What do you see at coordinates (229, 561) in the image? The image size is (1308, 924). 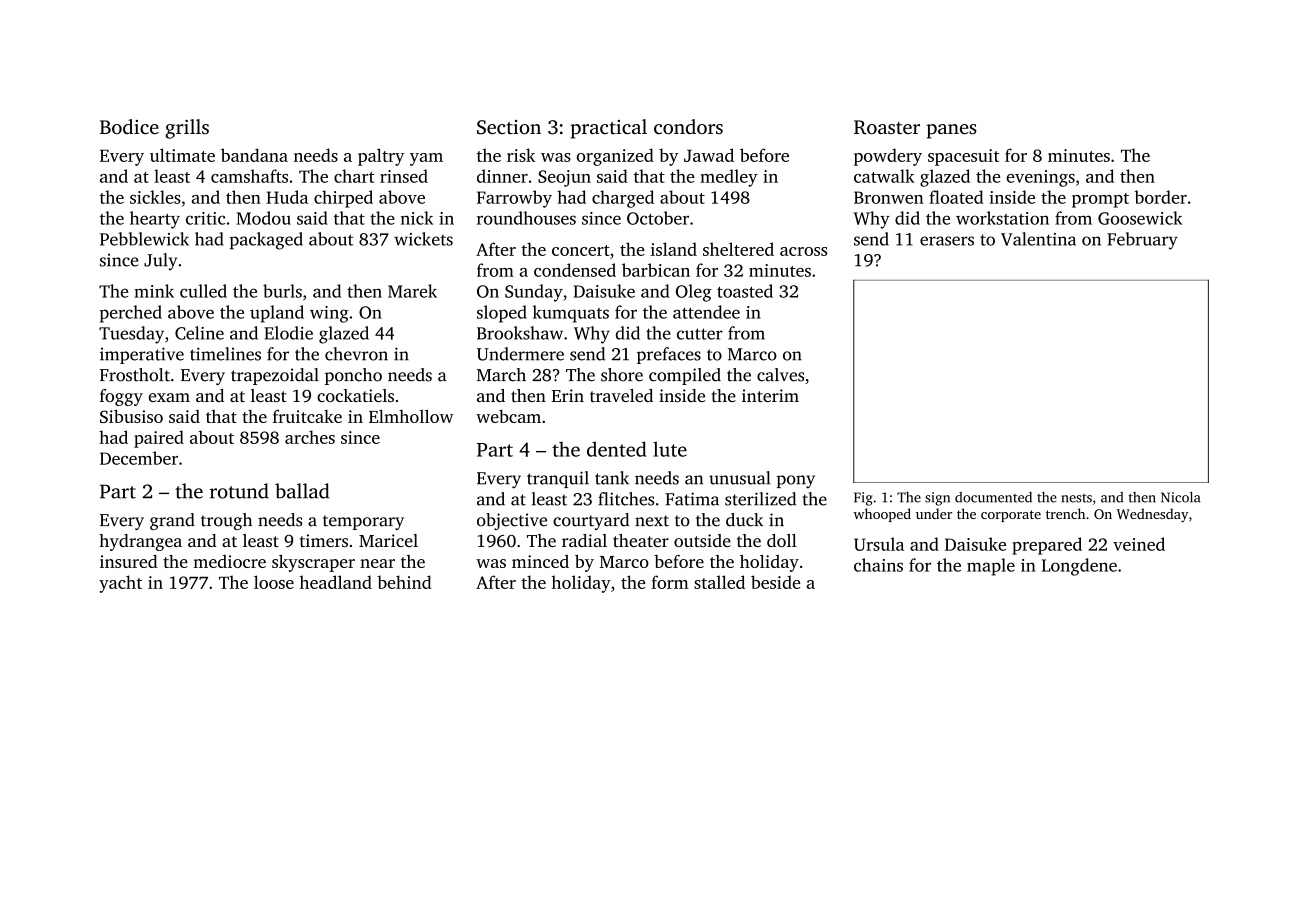 I see `mediocre` at bounding box center [229, 561].
